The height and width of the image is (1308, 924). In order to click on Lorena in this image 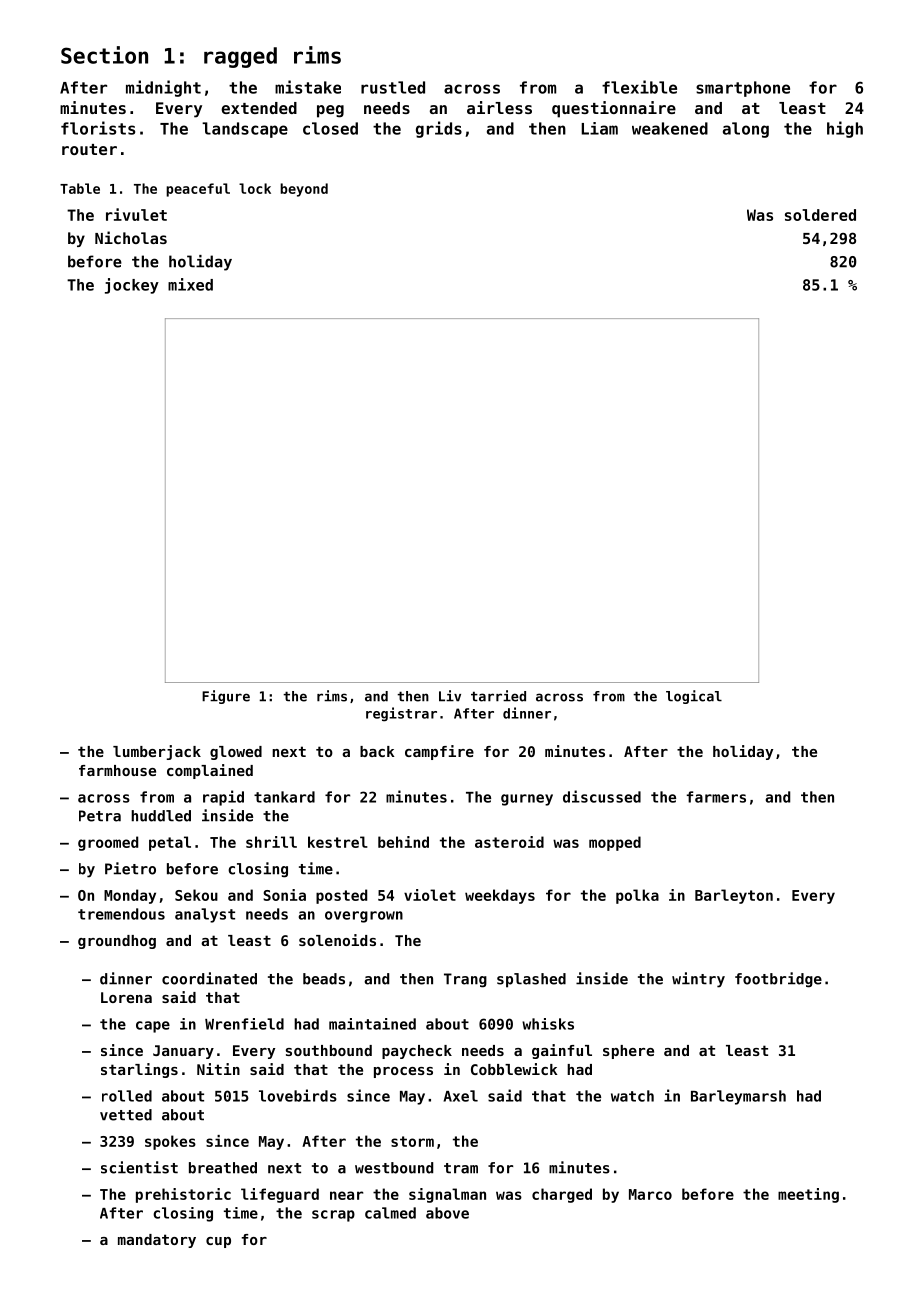, I will do `click(126, 997)`.
